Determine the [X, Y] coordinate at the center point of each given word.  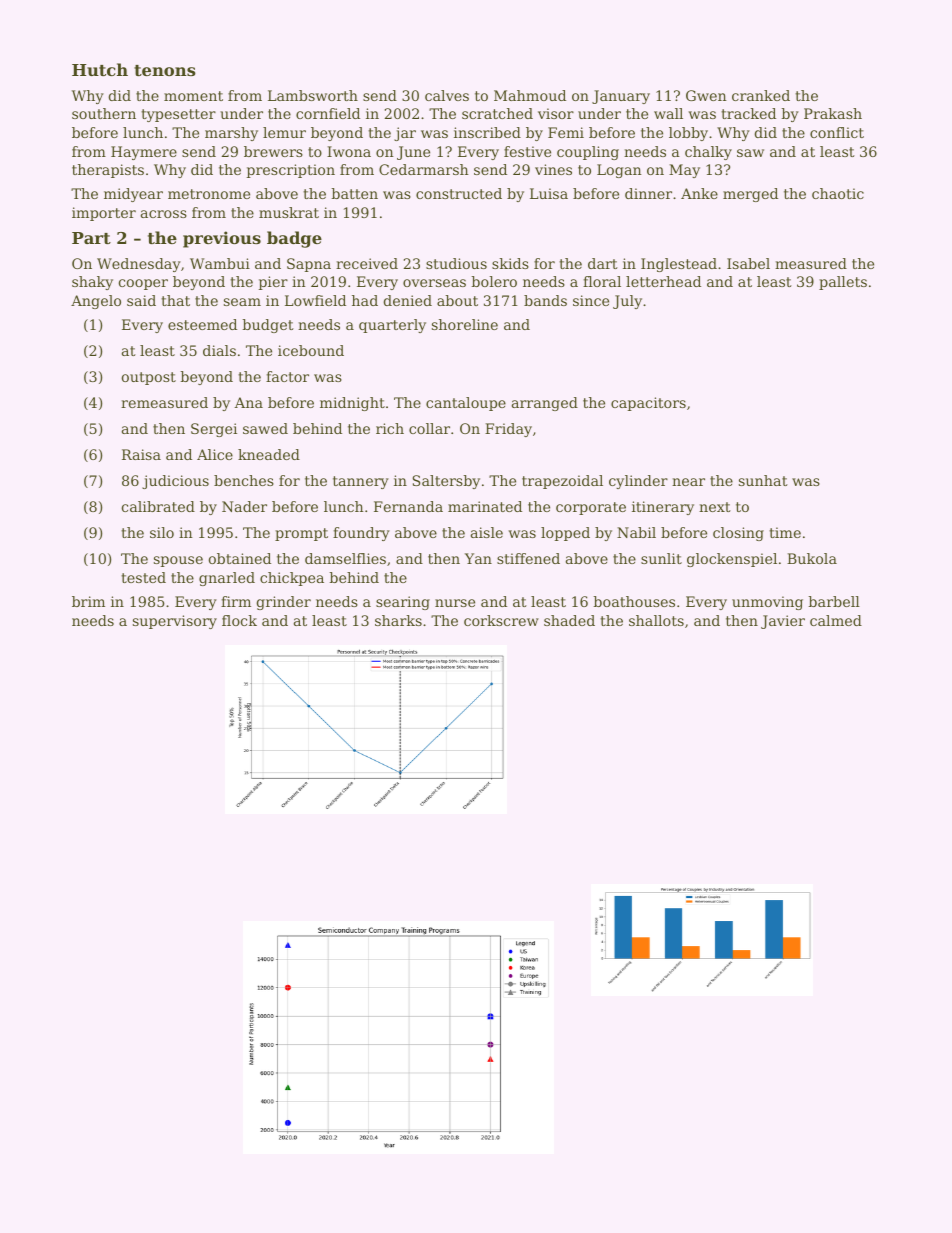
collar [429, 428]
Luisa [549, 193]
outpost [149, 378]
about [457, 300]
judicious [175, 482]
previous [222, 239]
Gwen [706, 95]
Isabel [748, 263]
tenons [165, 70]
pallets [843, 283]
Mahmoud [530, 95]
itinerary [663, 508]
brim [88, 601]
